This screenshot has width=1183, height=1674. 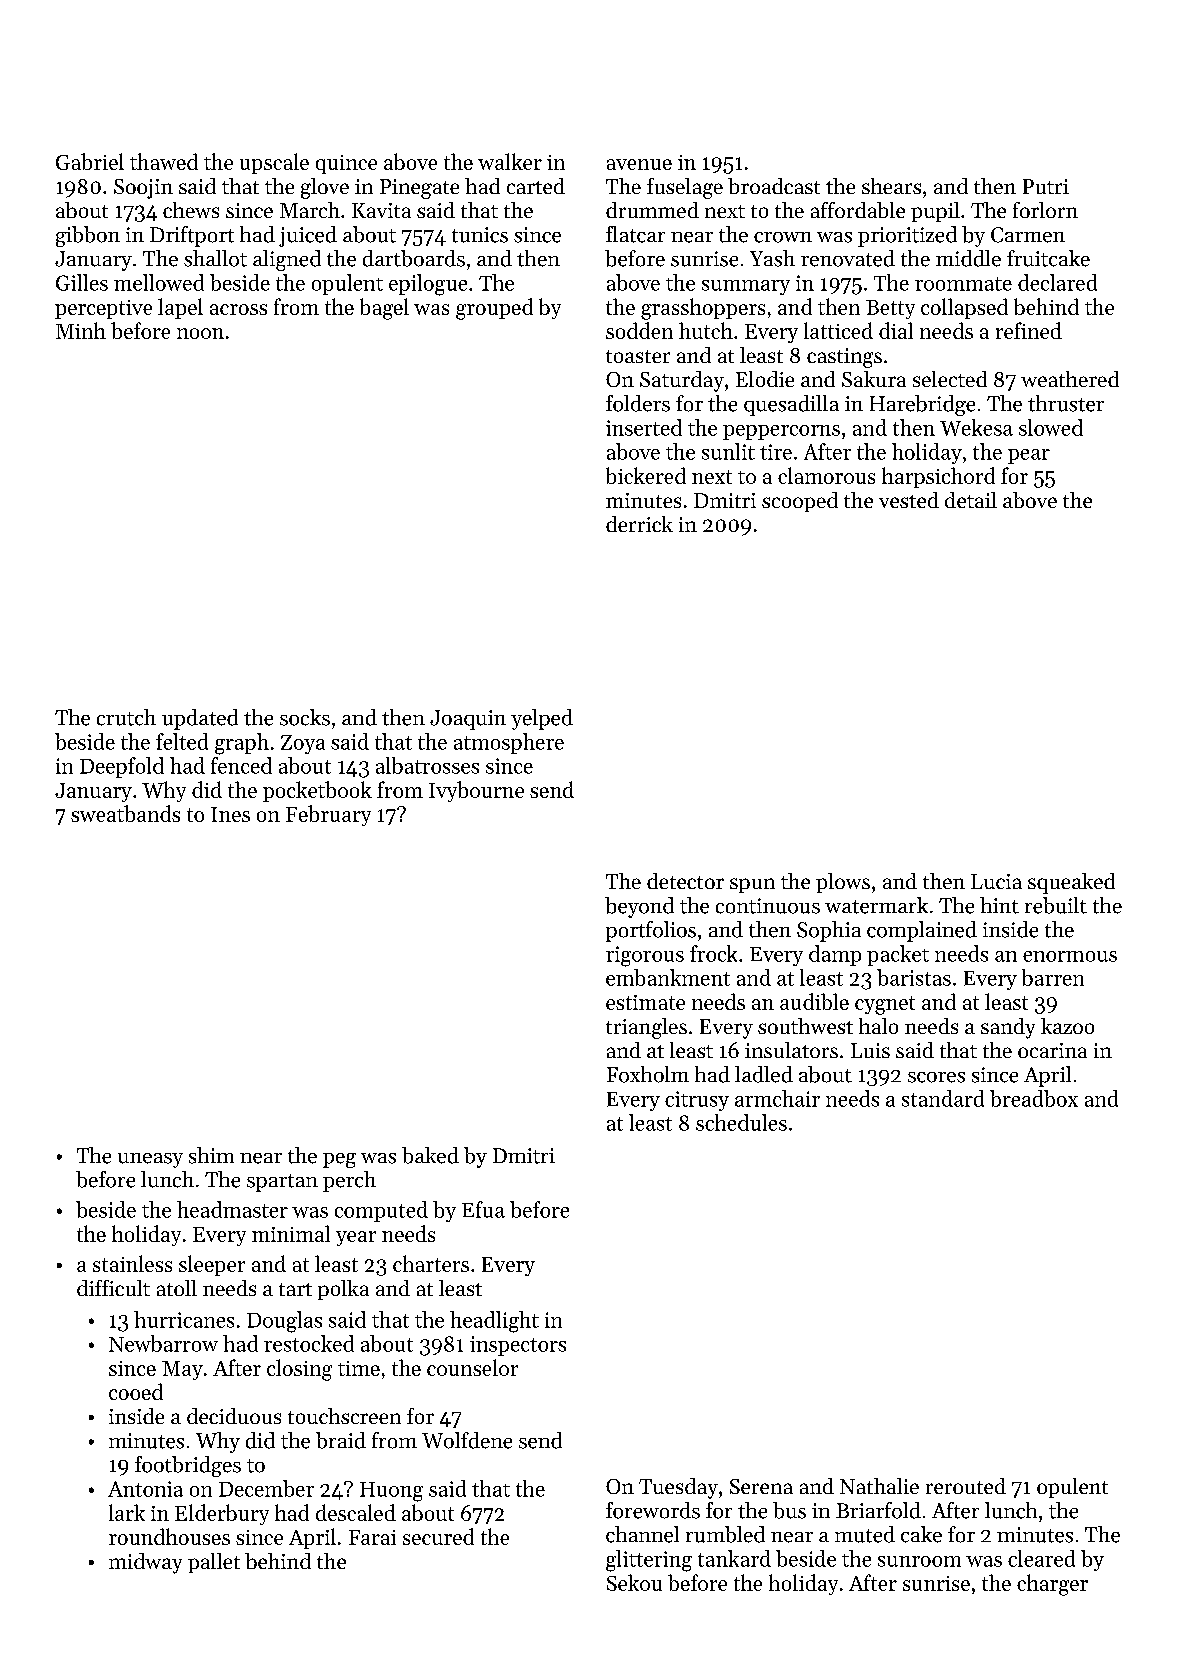 I want to click on sodden, so click(x=639, y=330).
